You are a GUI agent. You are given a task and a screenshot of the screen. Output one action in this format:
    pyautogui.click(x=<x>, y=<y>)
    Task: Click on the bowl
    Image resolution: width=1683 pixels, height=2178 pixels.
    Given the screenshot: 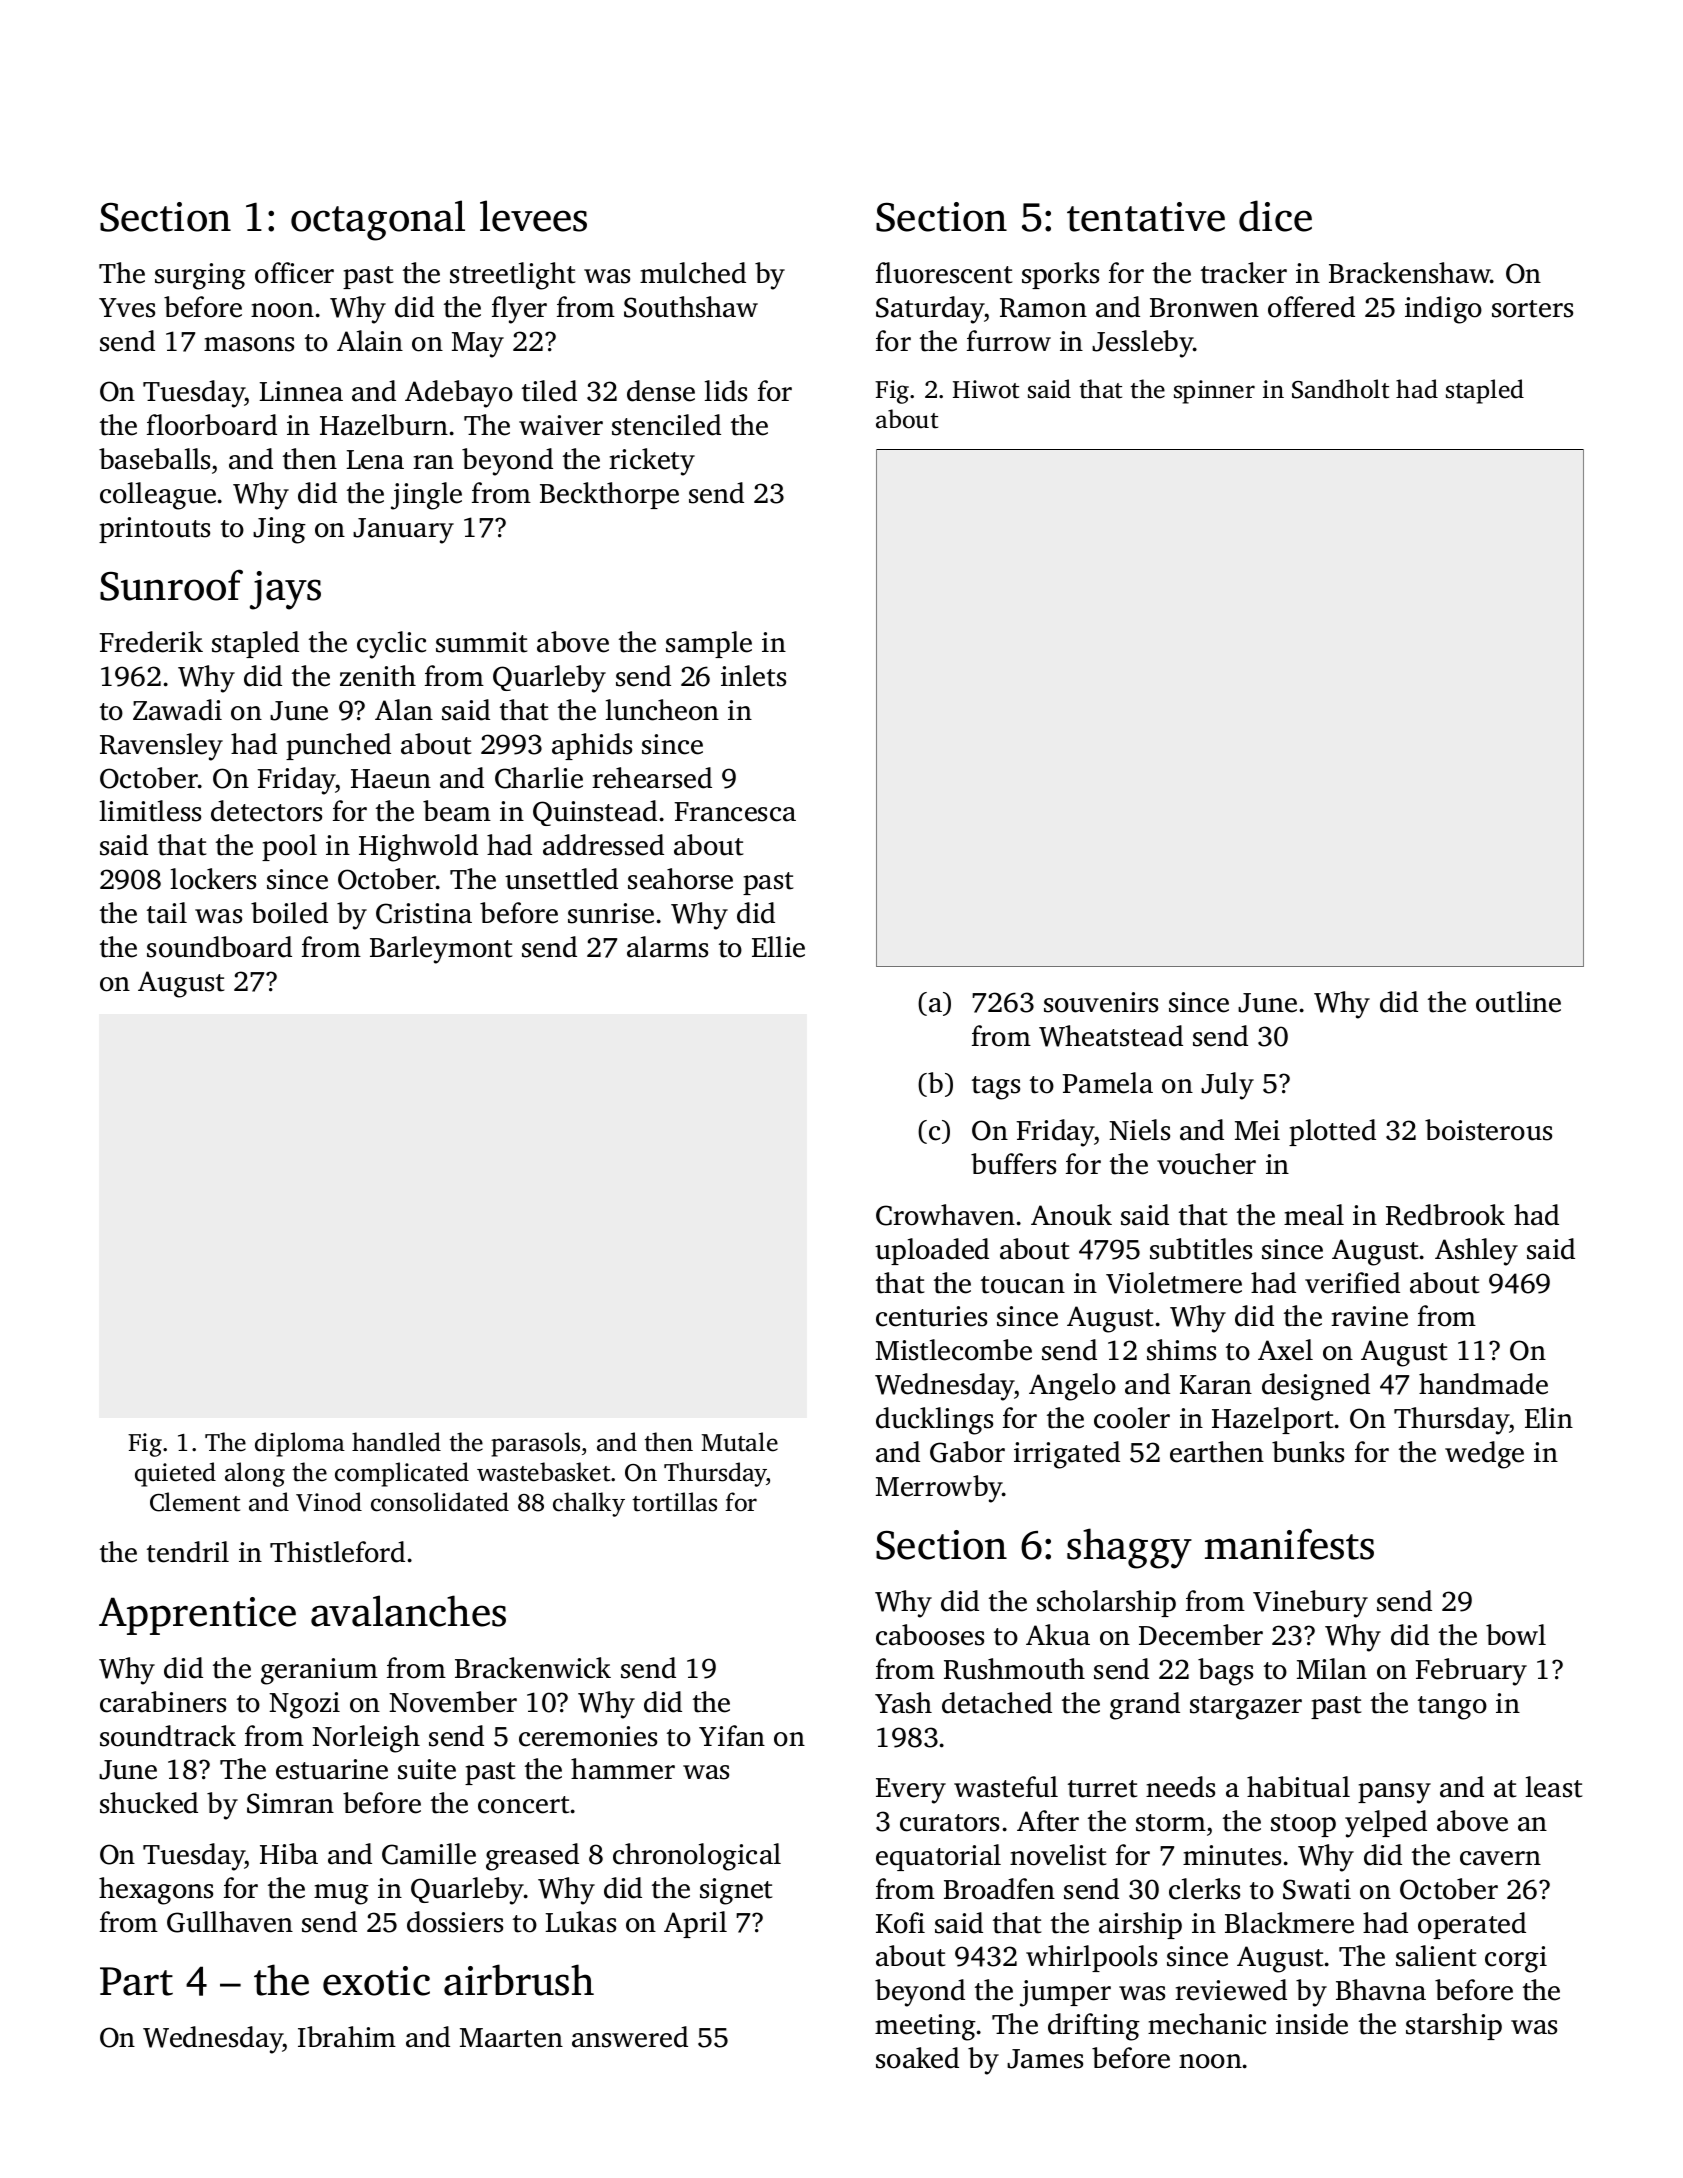 What is the action you would take?
    pyautogui.click(x=1516, y=1635)
